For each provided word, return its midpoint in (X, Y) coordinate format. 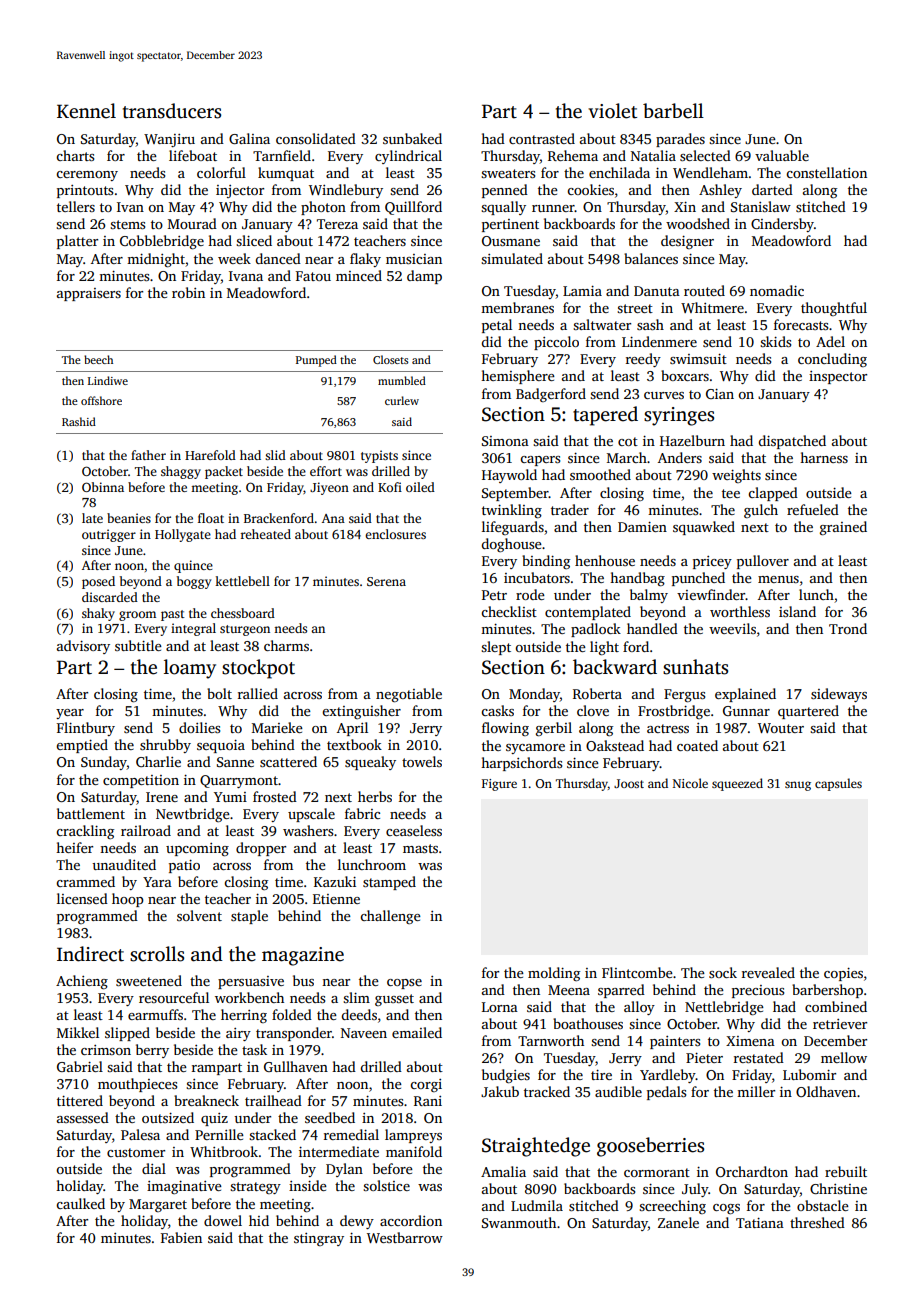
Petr (494, 595)
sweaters (508, 173)
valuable (782, 155)
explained (745, 695)
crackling (85, 832)
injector (240, 191)
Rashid (79, 421)
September (515, 494)
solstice (386, 1185)
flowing (505, 729)
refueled (813, 509)
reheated (266, 534)
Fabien (181, 1237)
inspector (838, 377)
